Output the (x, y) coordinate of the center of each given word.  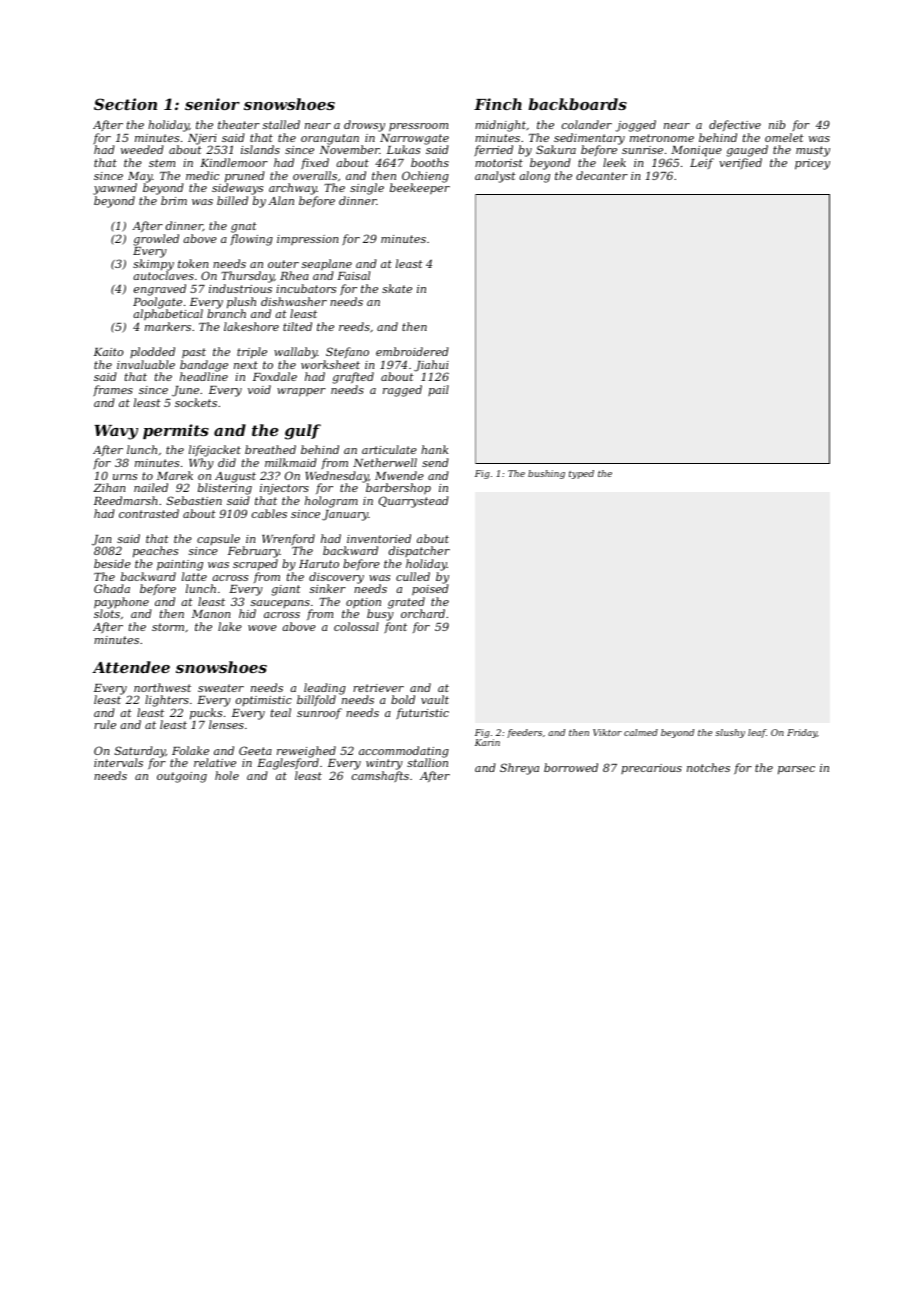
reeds (354, 326)
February (254, 552)
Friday (802, 733)
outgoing (182, 777)
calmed (641, 732)
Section (125, 104)
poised (430, 590)
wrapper (301, 392)
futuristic (422, 714)
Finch (498, 104)
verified (740, 164)
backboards (577, 104)
